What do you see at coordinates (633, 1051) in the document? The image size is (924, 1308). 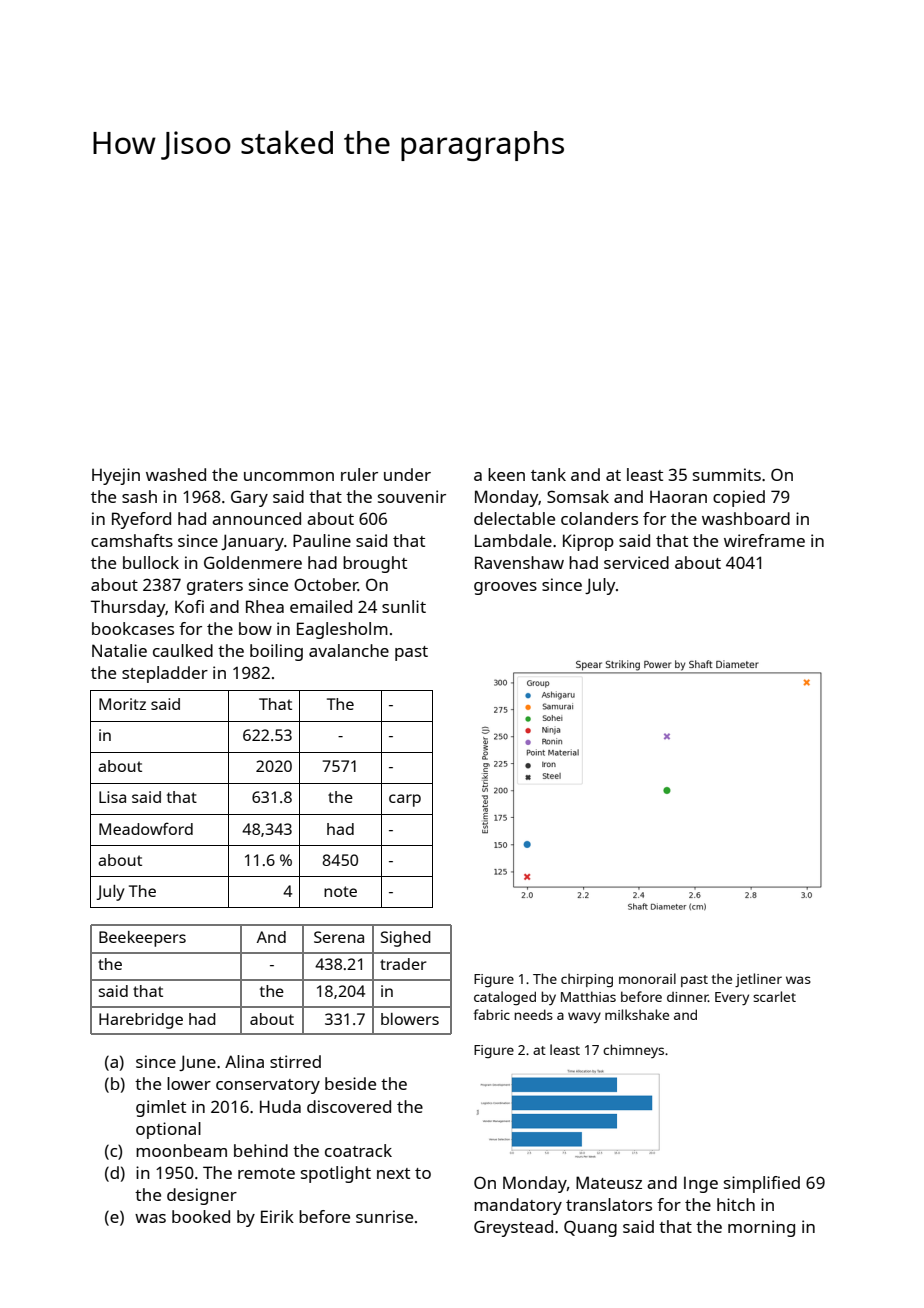 I see `chimneys` at bounding box center [633, 1051].
